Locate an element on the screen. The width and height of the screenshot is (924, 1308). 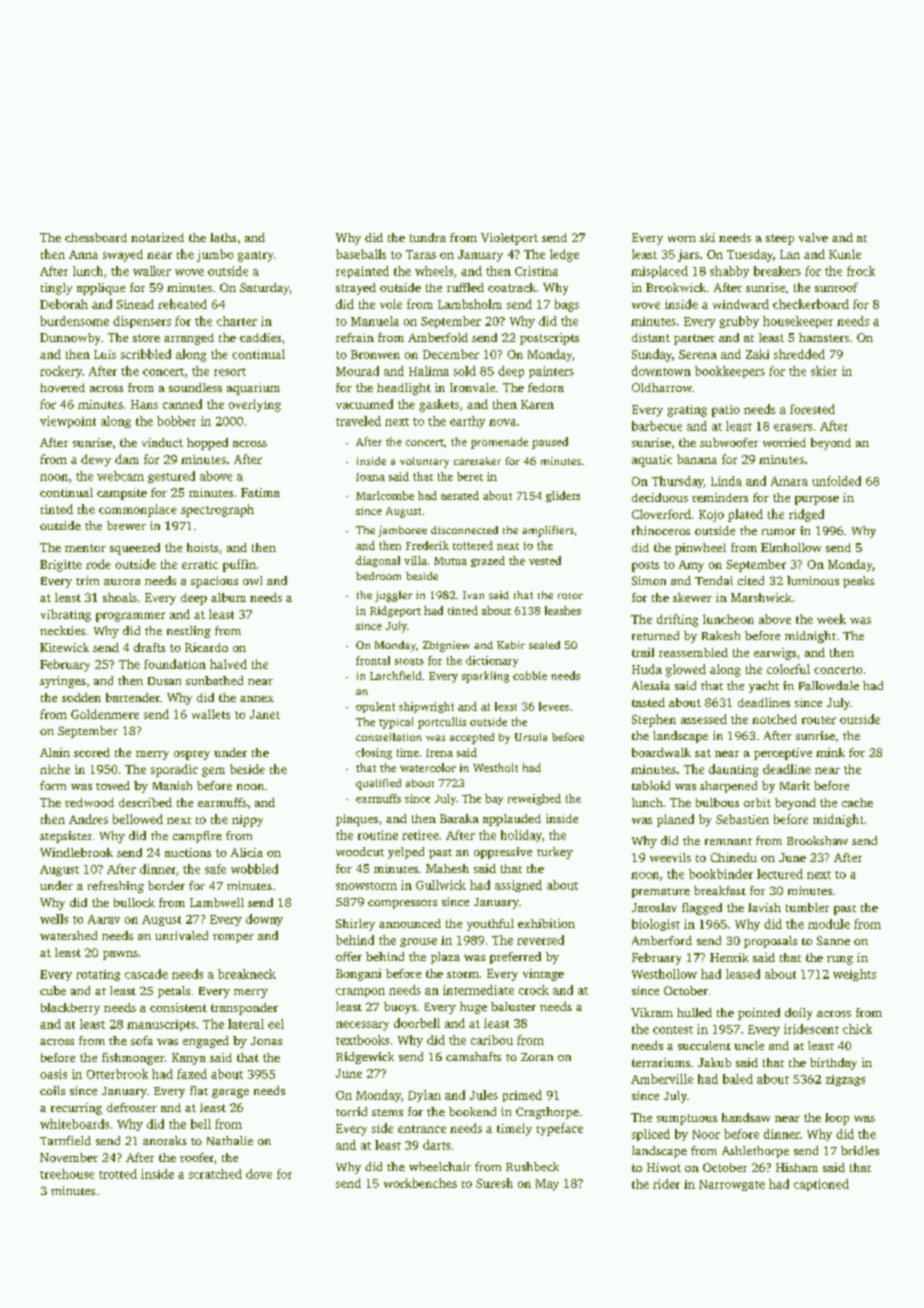
foundation is located at coordinates (175, 664).
